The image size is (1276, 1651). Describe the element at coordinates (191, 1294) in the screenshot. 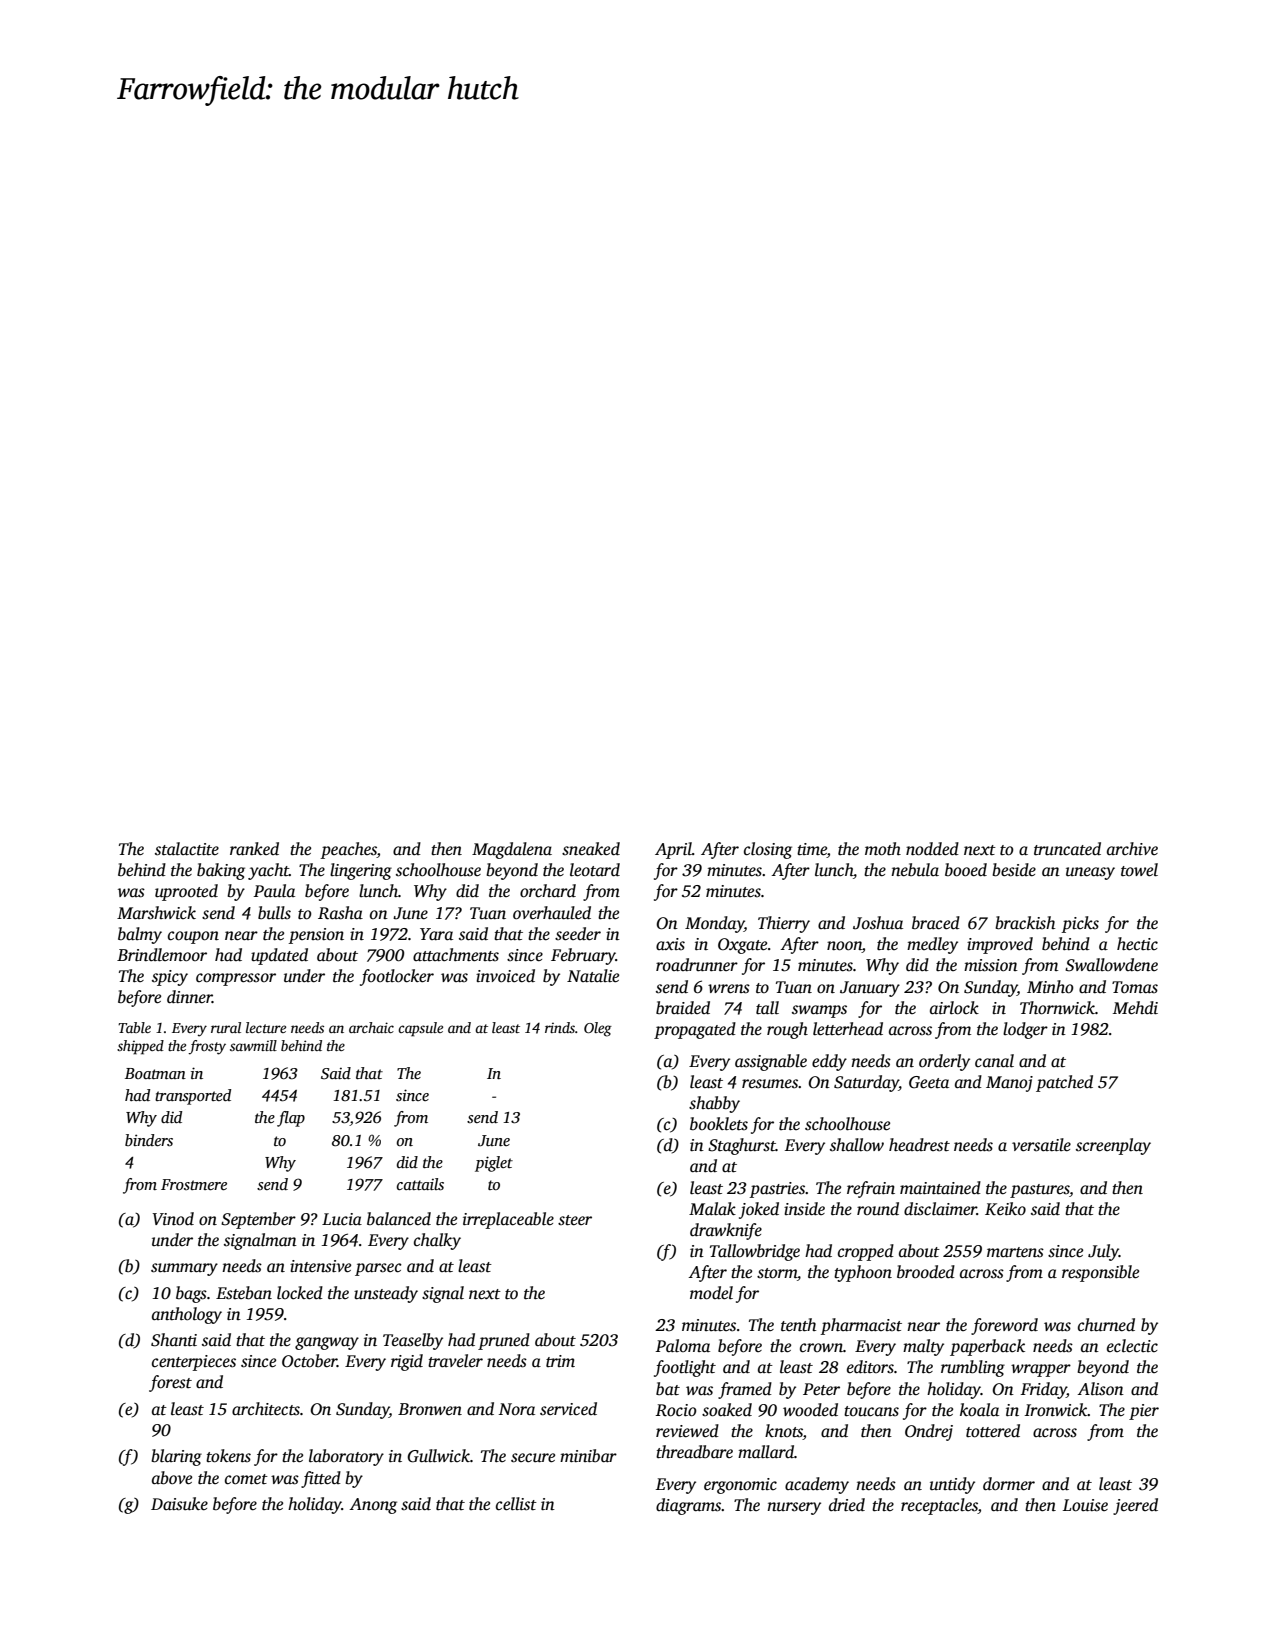

I see `bags` at that location.
